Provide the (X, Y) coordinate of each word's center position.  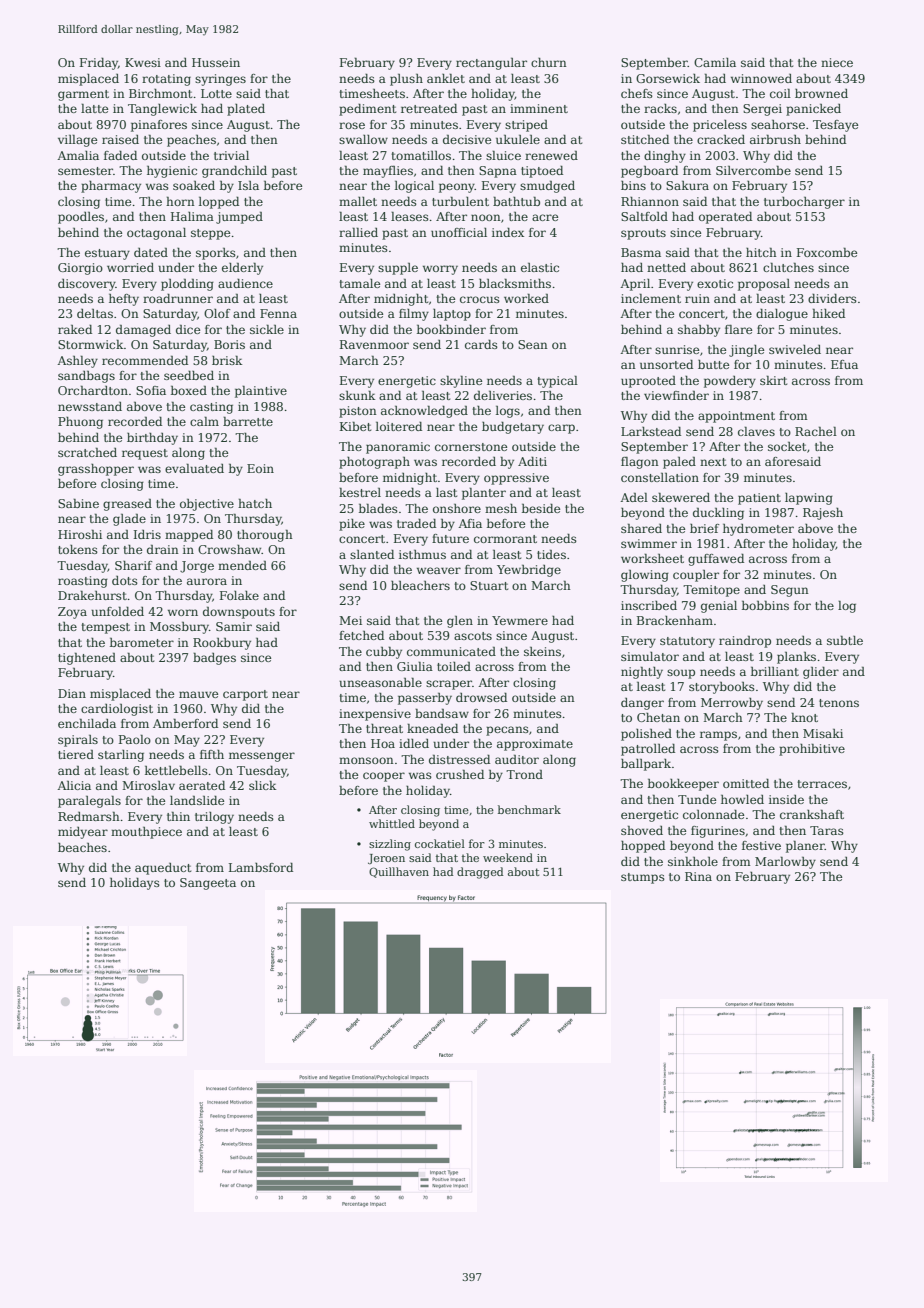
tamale (359, 283)
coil (780, 93)
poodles (81, 218)
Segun (790, 591)
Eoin (260, 468)
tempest (105, 628)
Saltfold (644, 216)
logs (508, 412)
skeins (542, 651)
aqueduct (163, 869)
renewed (551, 155)
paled (679, 462)
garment (83, 95)
